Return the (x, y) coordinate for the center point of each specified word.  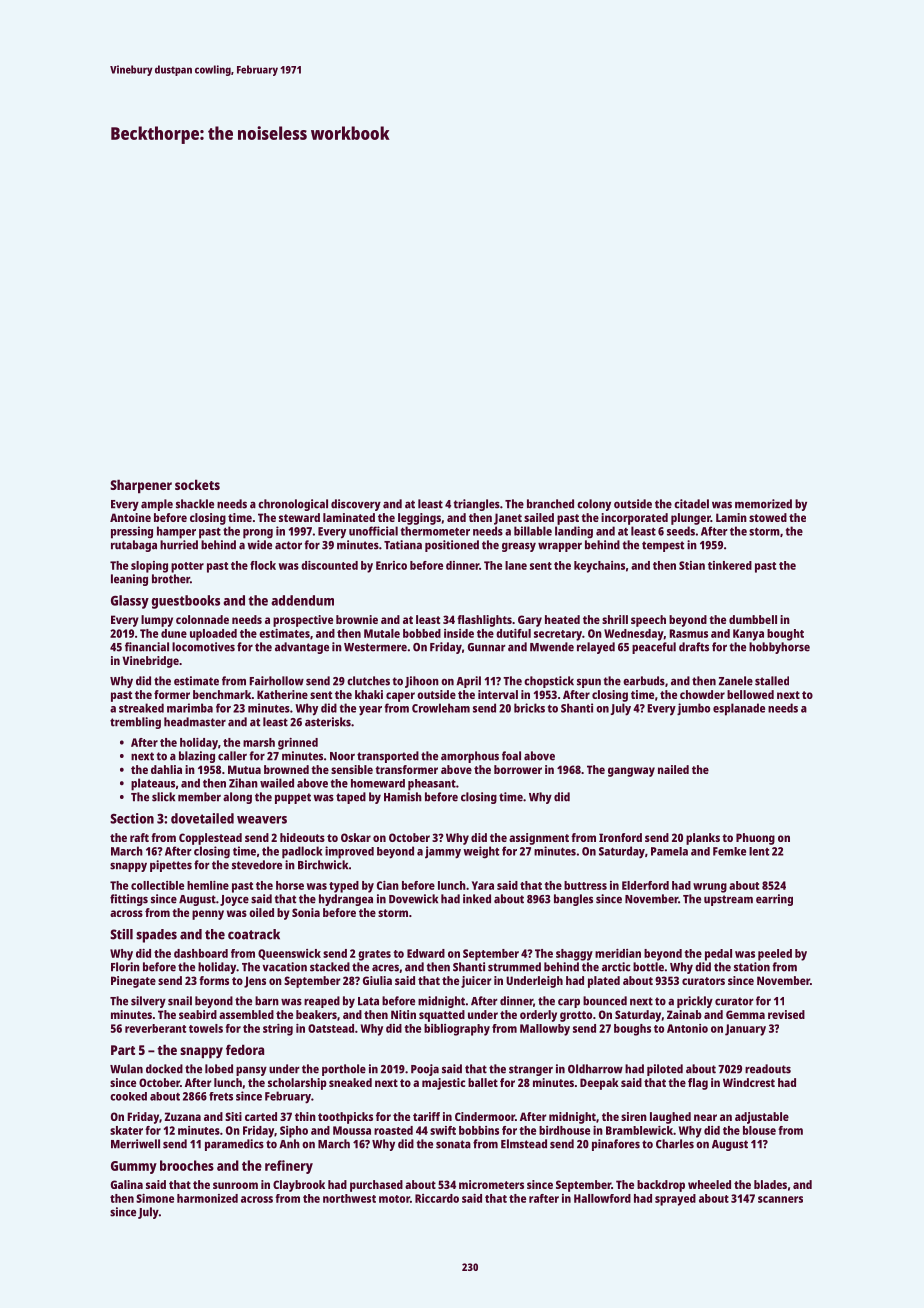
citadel (691, 504)
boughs (632, 1030)
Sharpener (141, 486)
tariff (426, 1116)
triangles (477, 505)
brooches (187, 1165)
